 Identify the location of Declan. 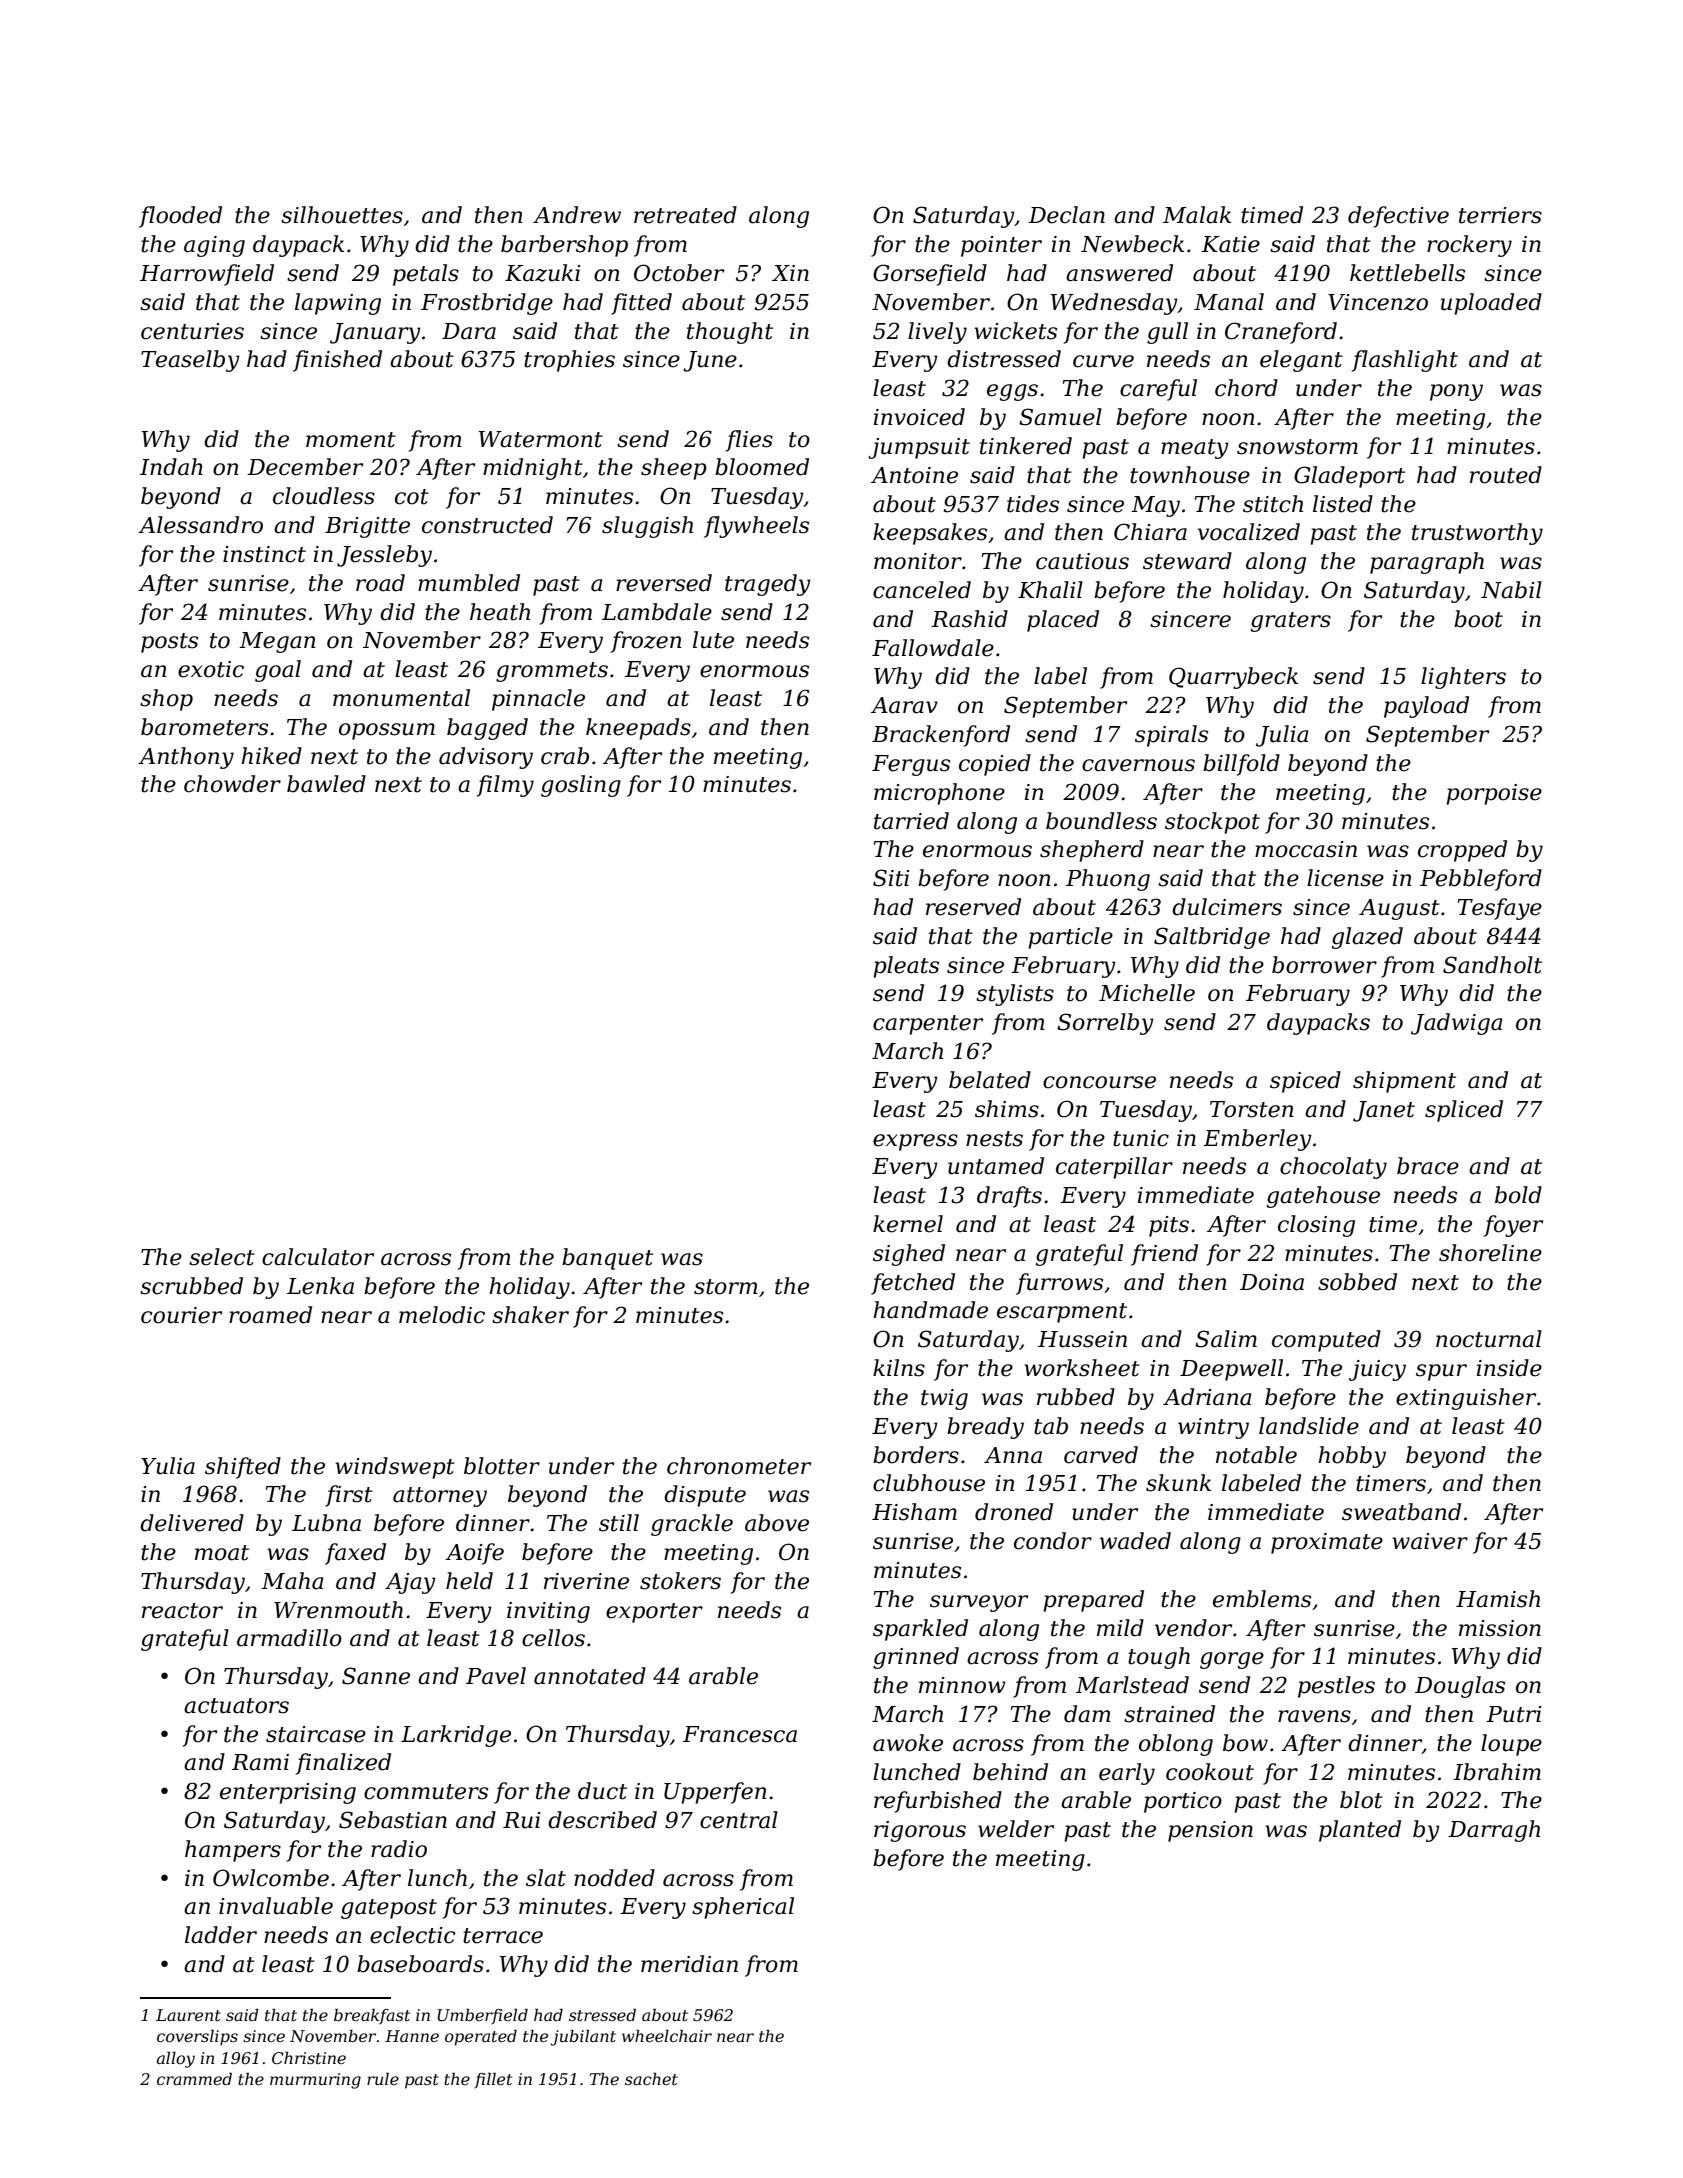
(1066, 215).
